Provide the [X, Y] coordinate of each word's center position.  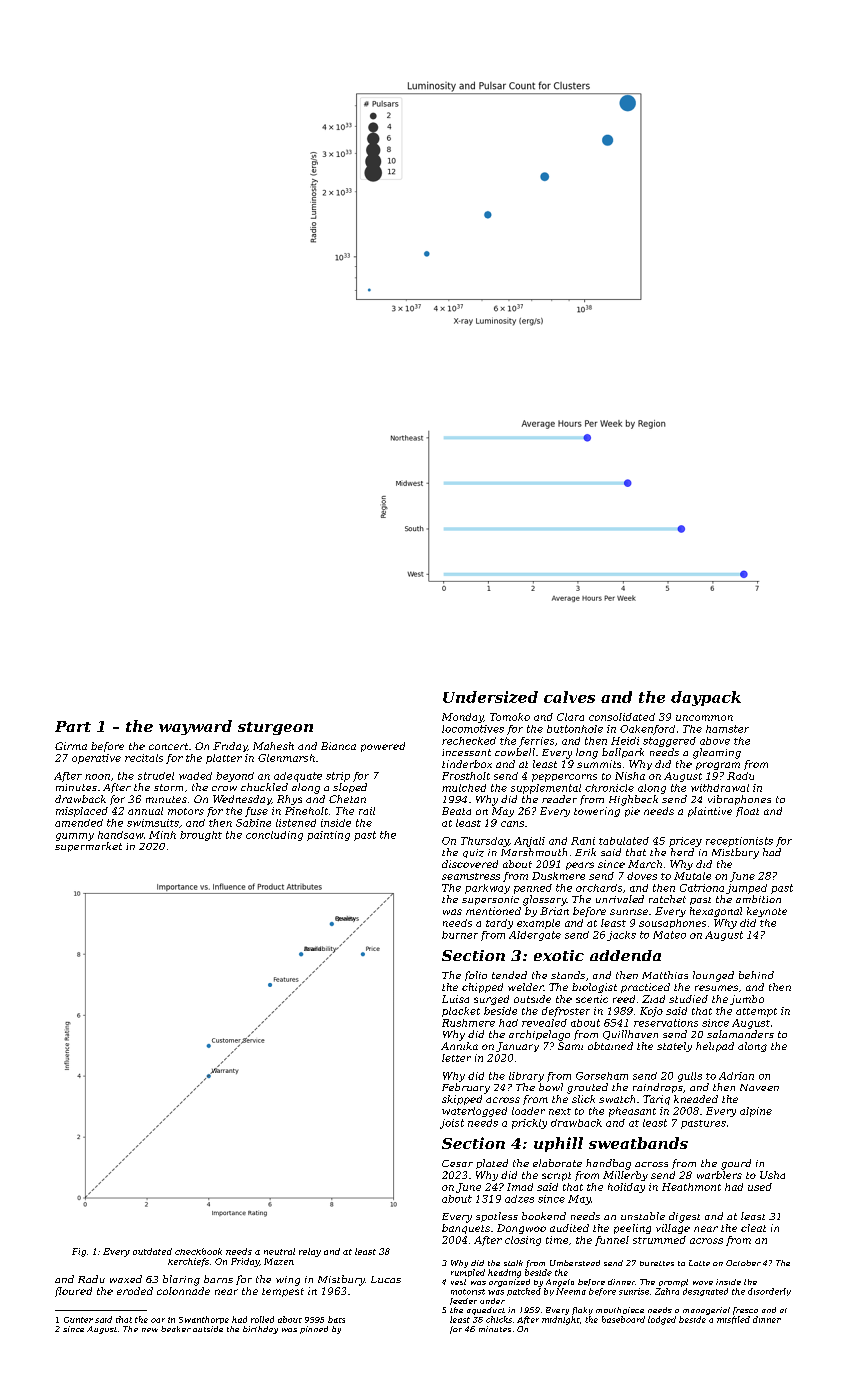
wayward [195, 727]
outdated [152, 1251]
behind [756, 975]
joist [452, 1124]
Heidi [625, 741]
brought [201, 836]
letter [456, 1058]
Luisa [455, 999]
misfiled [733, 1320]
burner [460, 935]
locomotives [473, 729]
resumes [716, 988]
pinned [314, 1330]
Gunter [78, 1320]
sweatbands [638, 1143]
